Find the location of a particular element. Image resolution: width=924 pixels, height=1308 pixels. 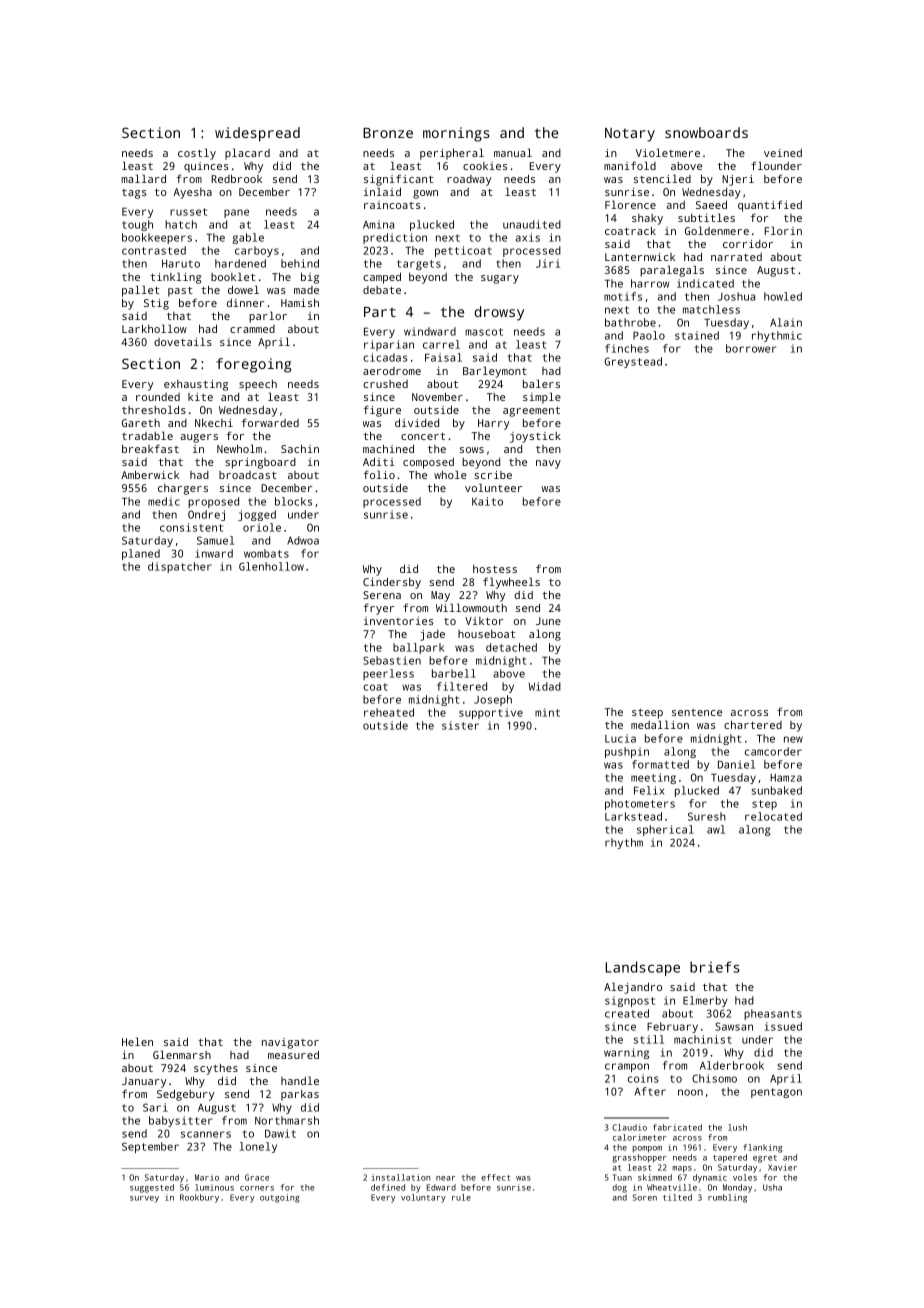

babysitter is located at coordinates (181, 1121).
